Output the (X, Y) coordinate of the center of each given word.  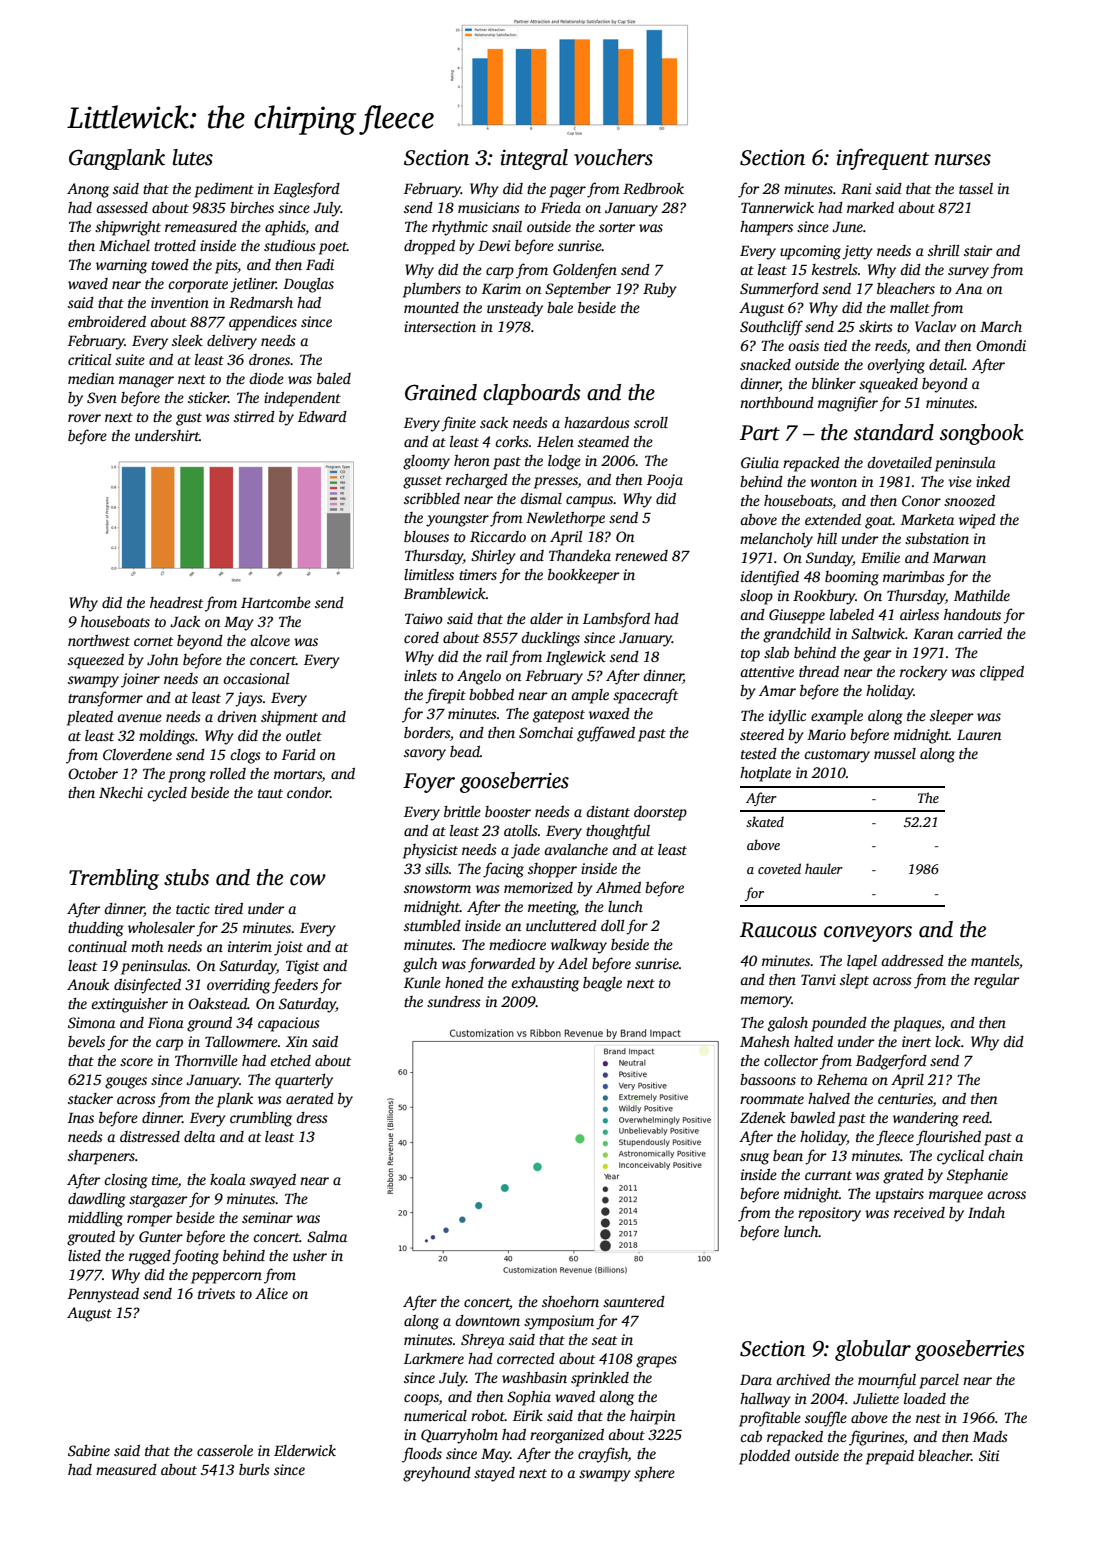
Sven (102, 397)
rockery (923, 673)
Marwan (959, 558)
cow (308, 880)
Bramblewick (445, 593)
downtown (487, 1320)
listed (84, 1255)
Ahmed (618, 887)
